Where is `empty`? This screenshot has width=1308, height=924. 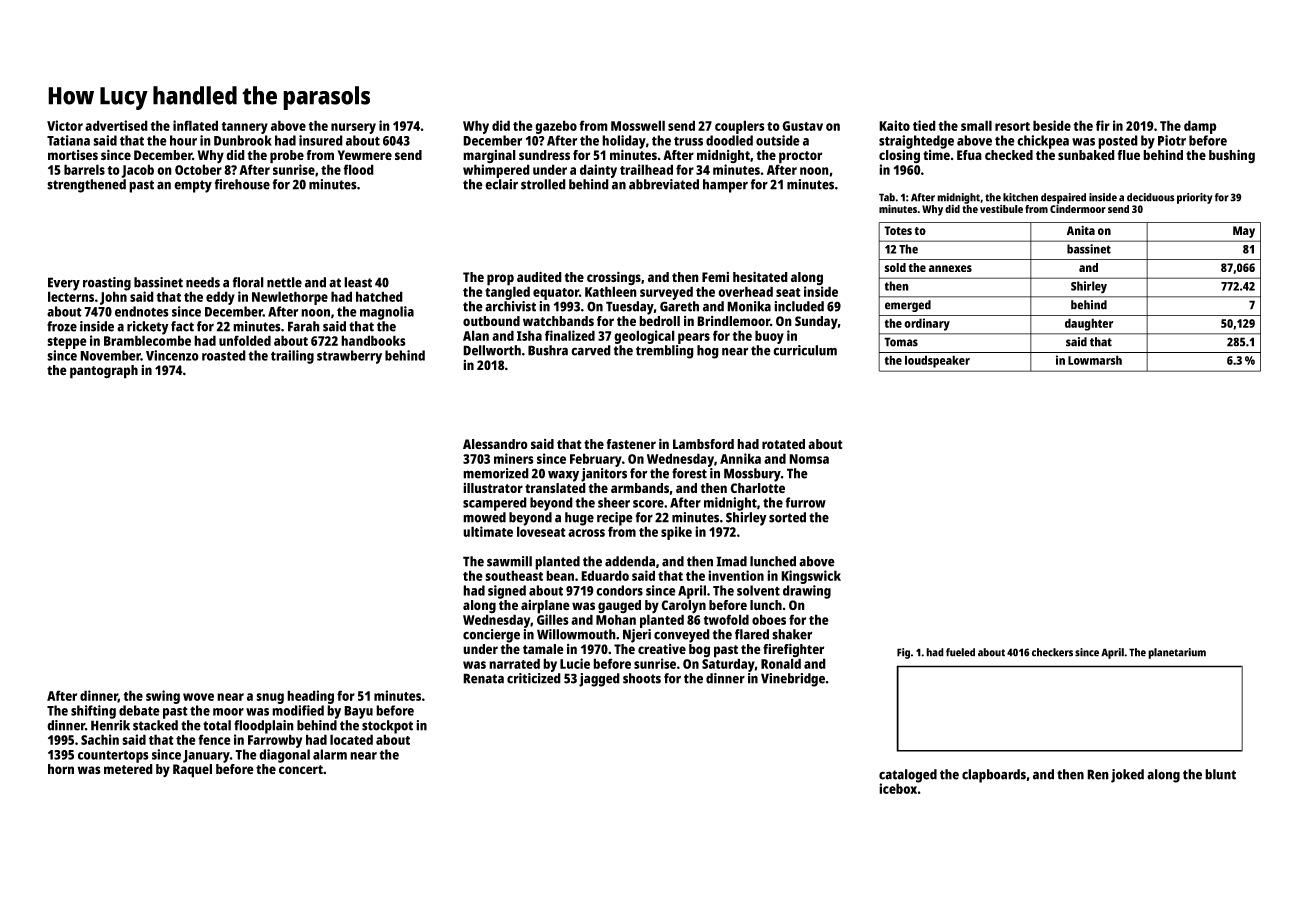
empty is located at coordinates (193, 186).
